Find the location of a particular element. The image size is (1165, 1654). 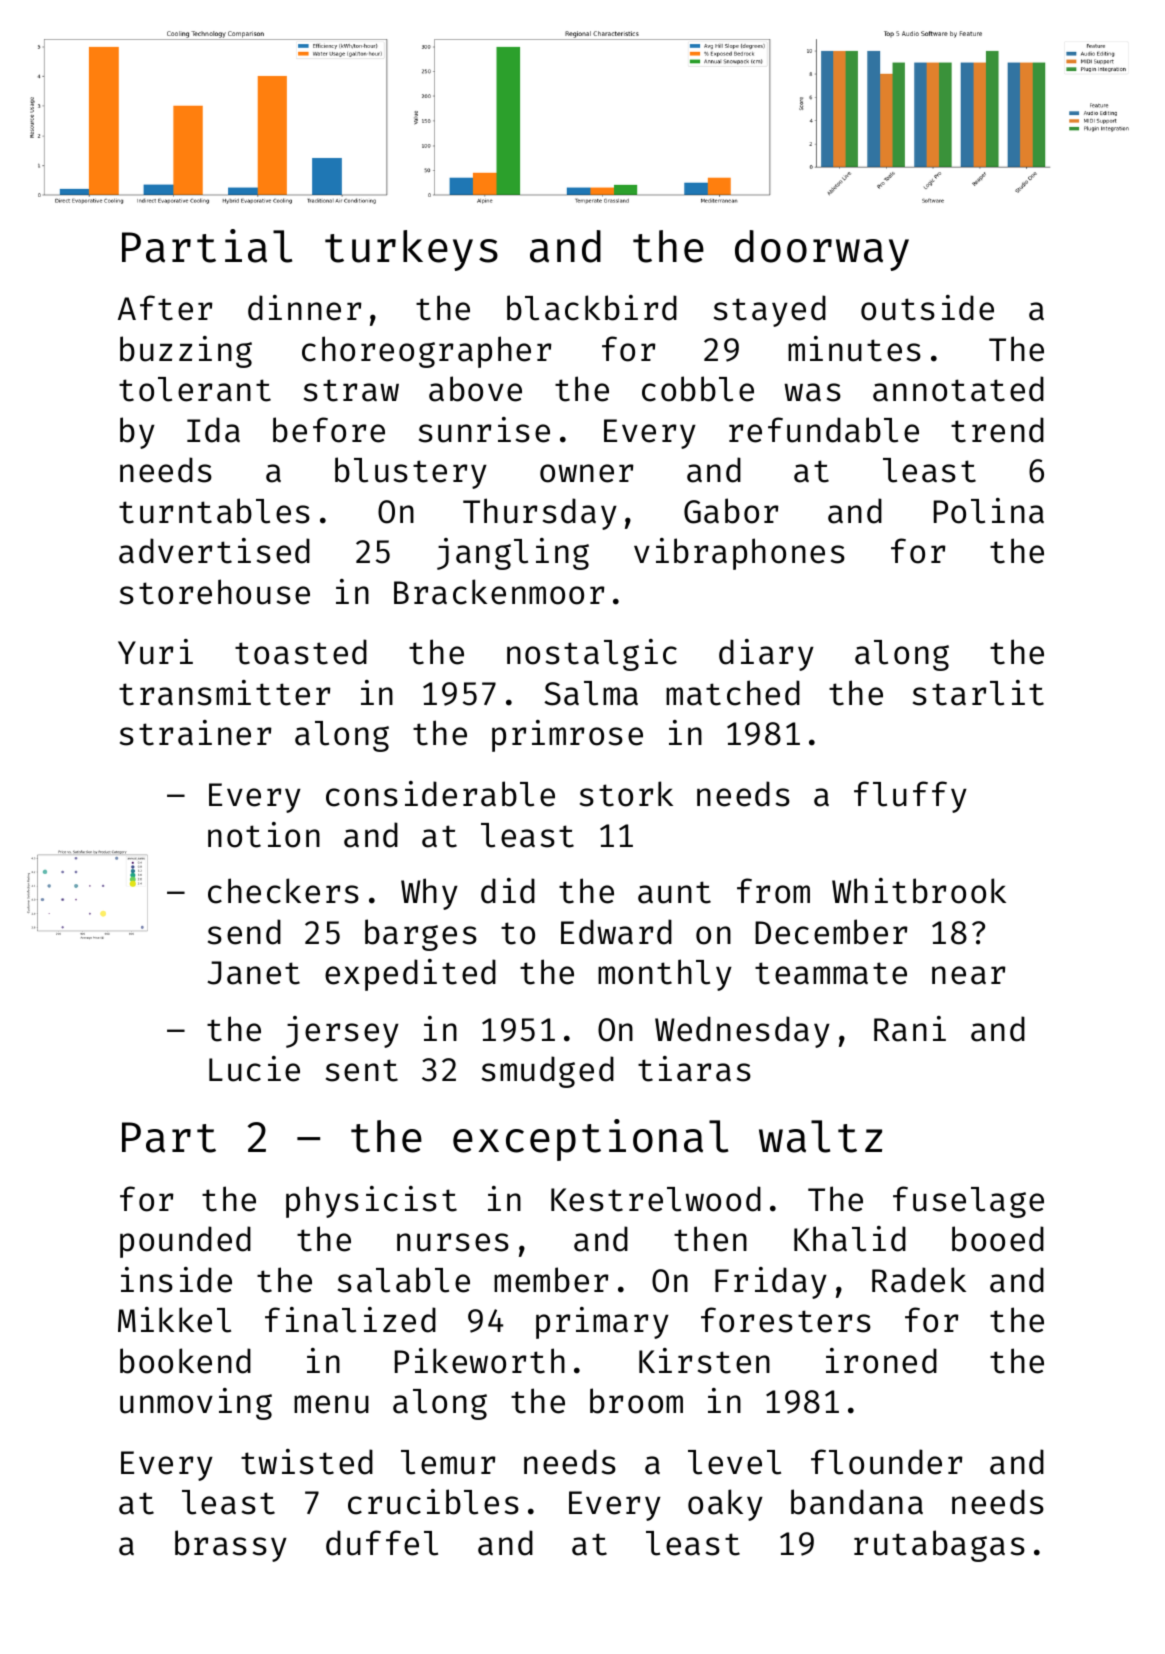

send is located at coordinates (244, 932).
